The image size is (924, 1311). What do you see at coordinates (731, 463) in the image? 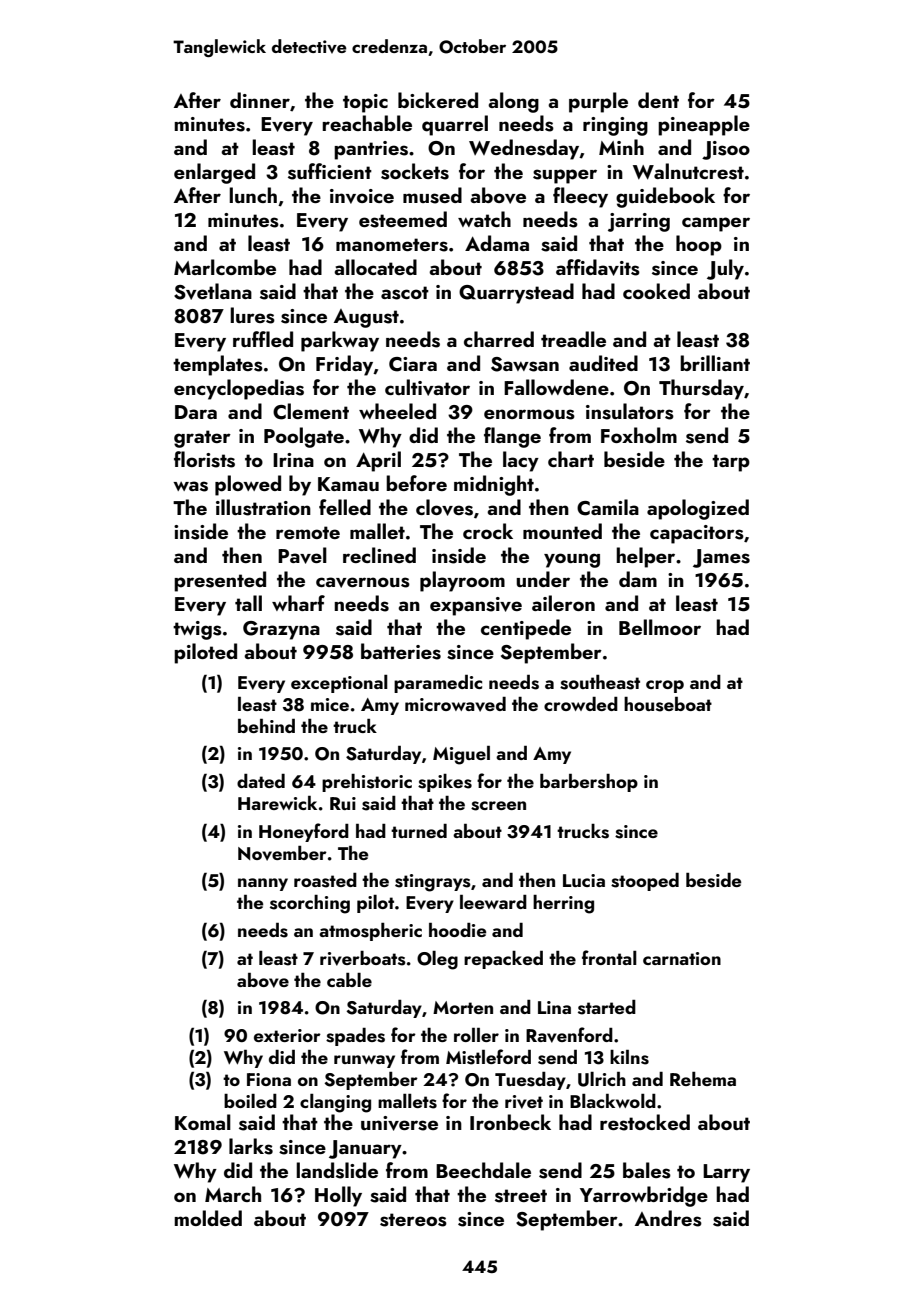
I see `tarp` at bounding box center [731, 463].
